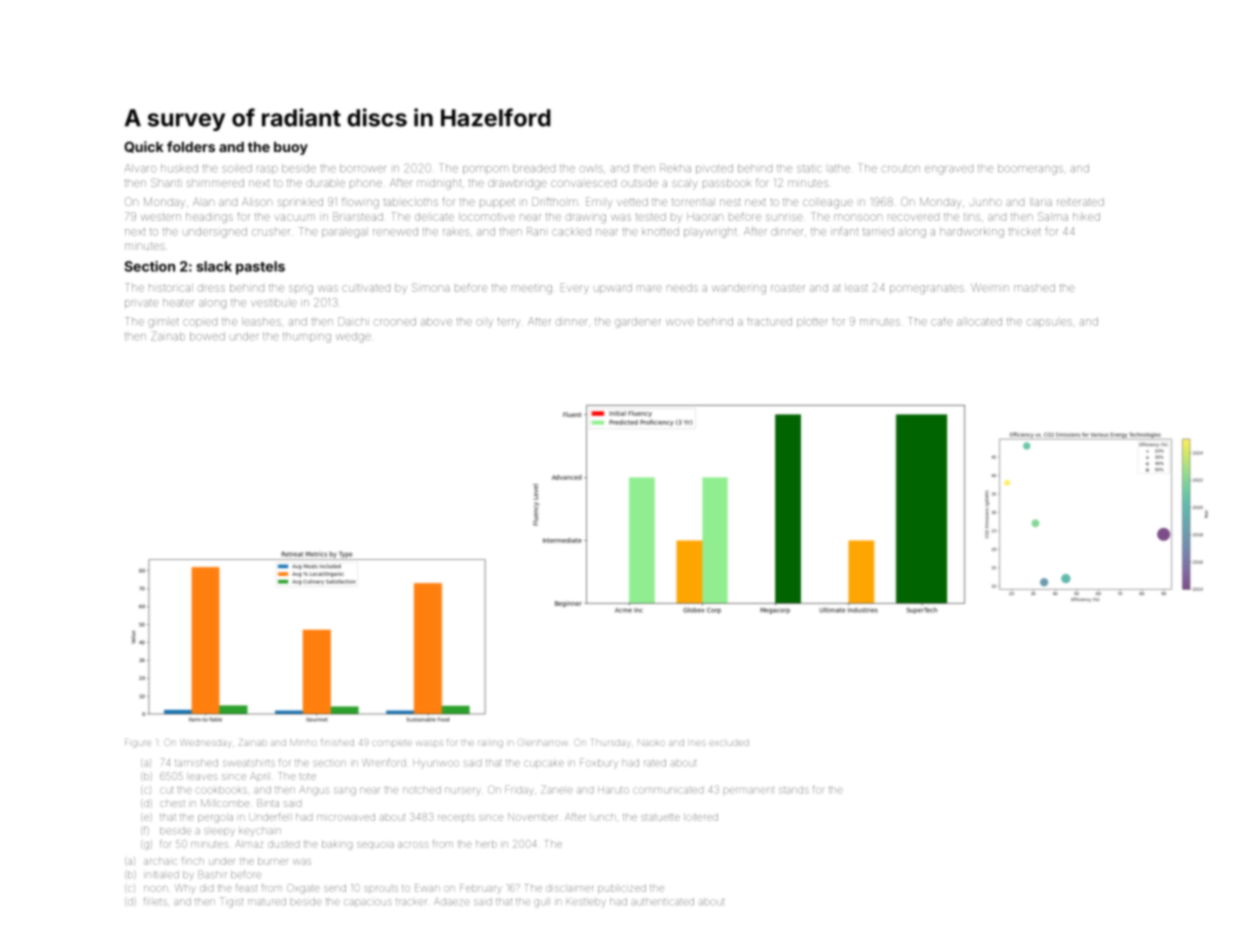 The width and height of the document is (1233, 952). What do you see at coordinates (569, 888) in the document?
I see `disclaimer` at bounding box center [569, 888].
